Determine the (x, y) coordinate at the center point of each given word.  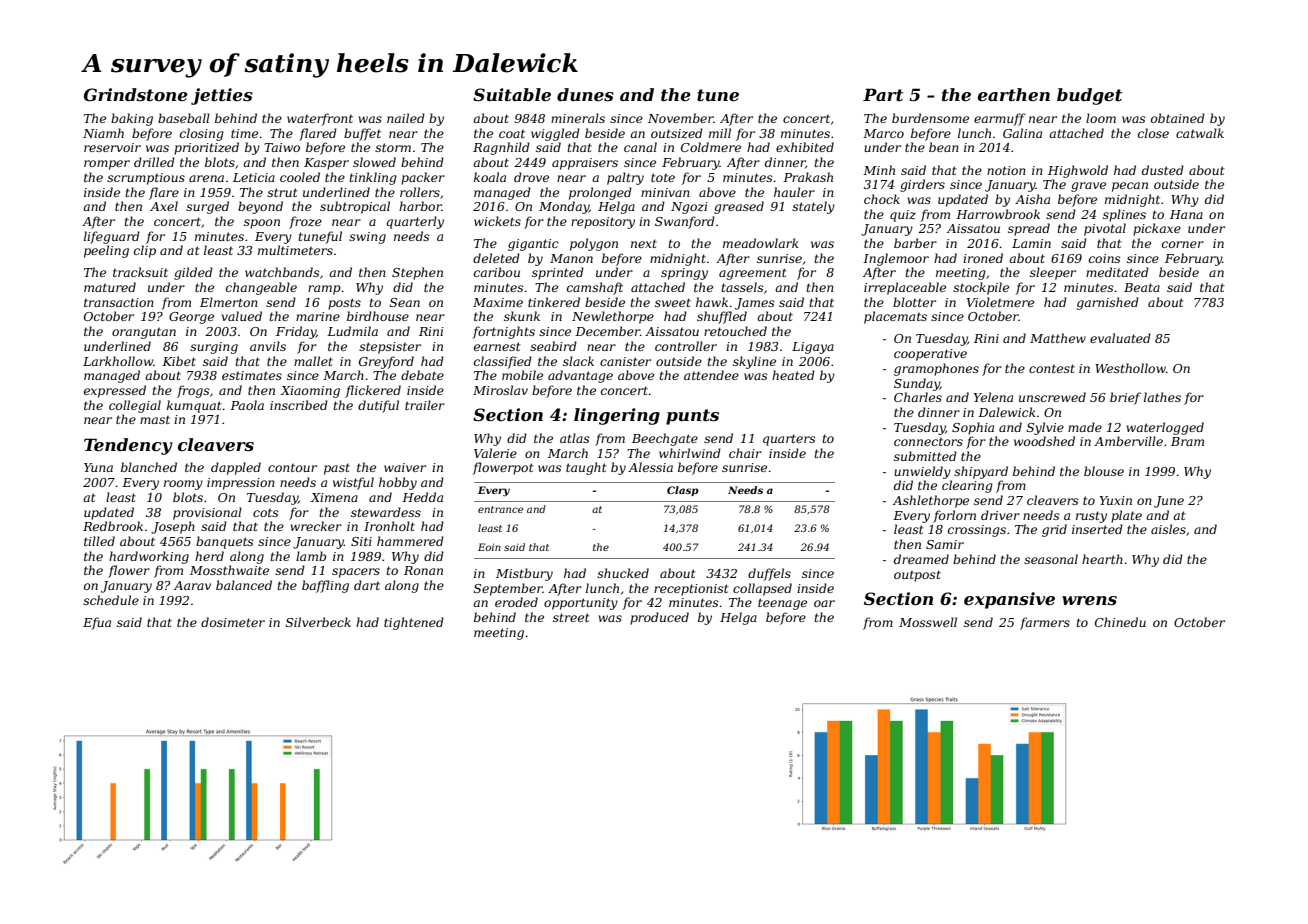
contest (1052, 368)
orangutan (144, 333)
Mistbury (524, 574)
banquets (224, 542)
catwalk (1200, 133)
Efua (97, 623)
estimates (252, 375)
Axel (164, 206)
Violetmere (1000, 302)
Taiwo (282, 147)
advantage (580, 376)
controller (686, 346)
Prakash (808, 177)
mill (720, 133)
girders (922, 185)
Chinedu (1120, 622)
